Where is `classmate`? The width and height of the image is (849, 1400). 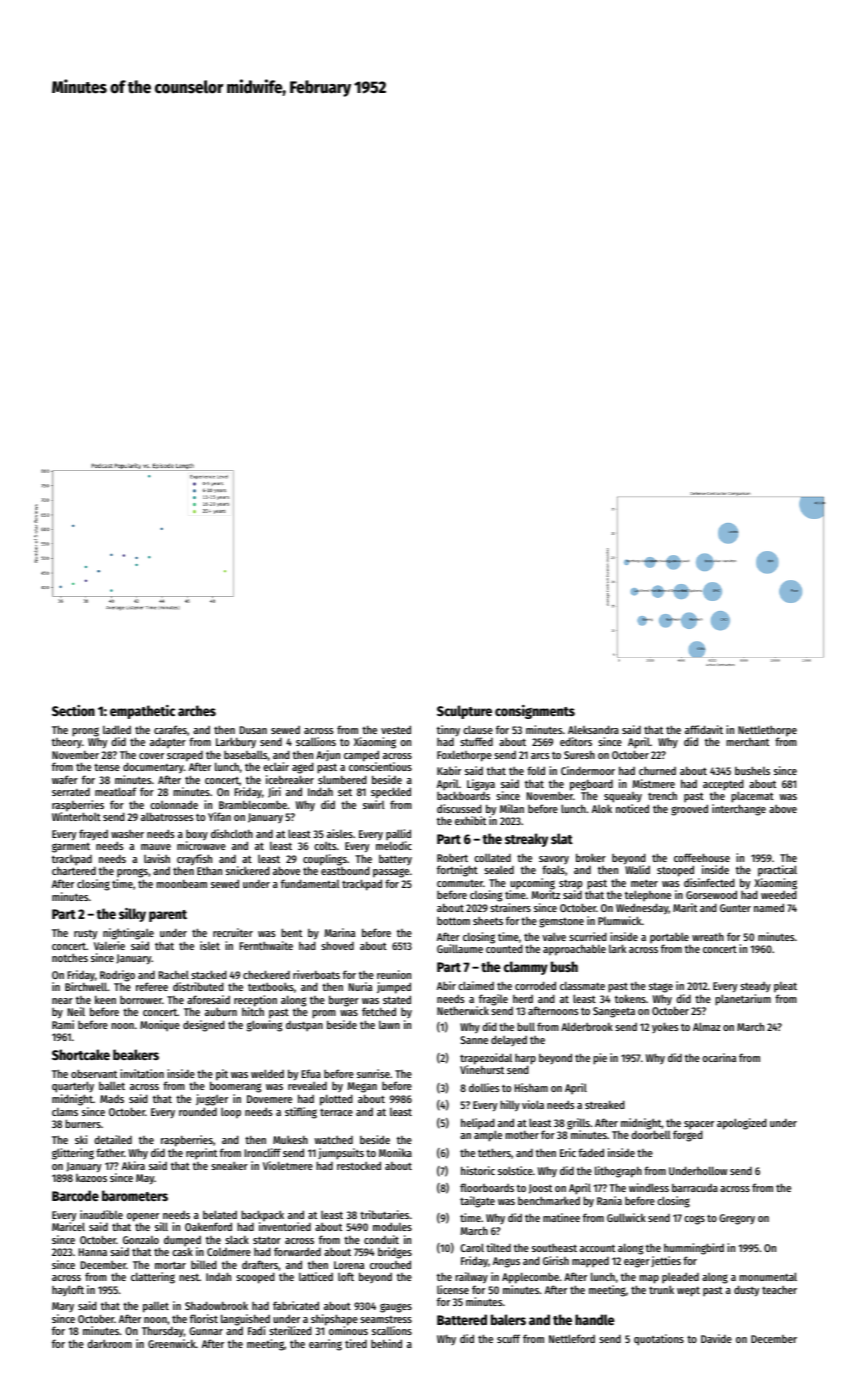
classmate is located at coordinates (582, 985).
